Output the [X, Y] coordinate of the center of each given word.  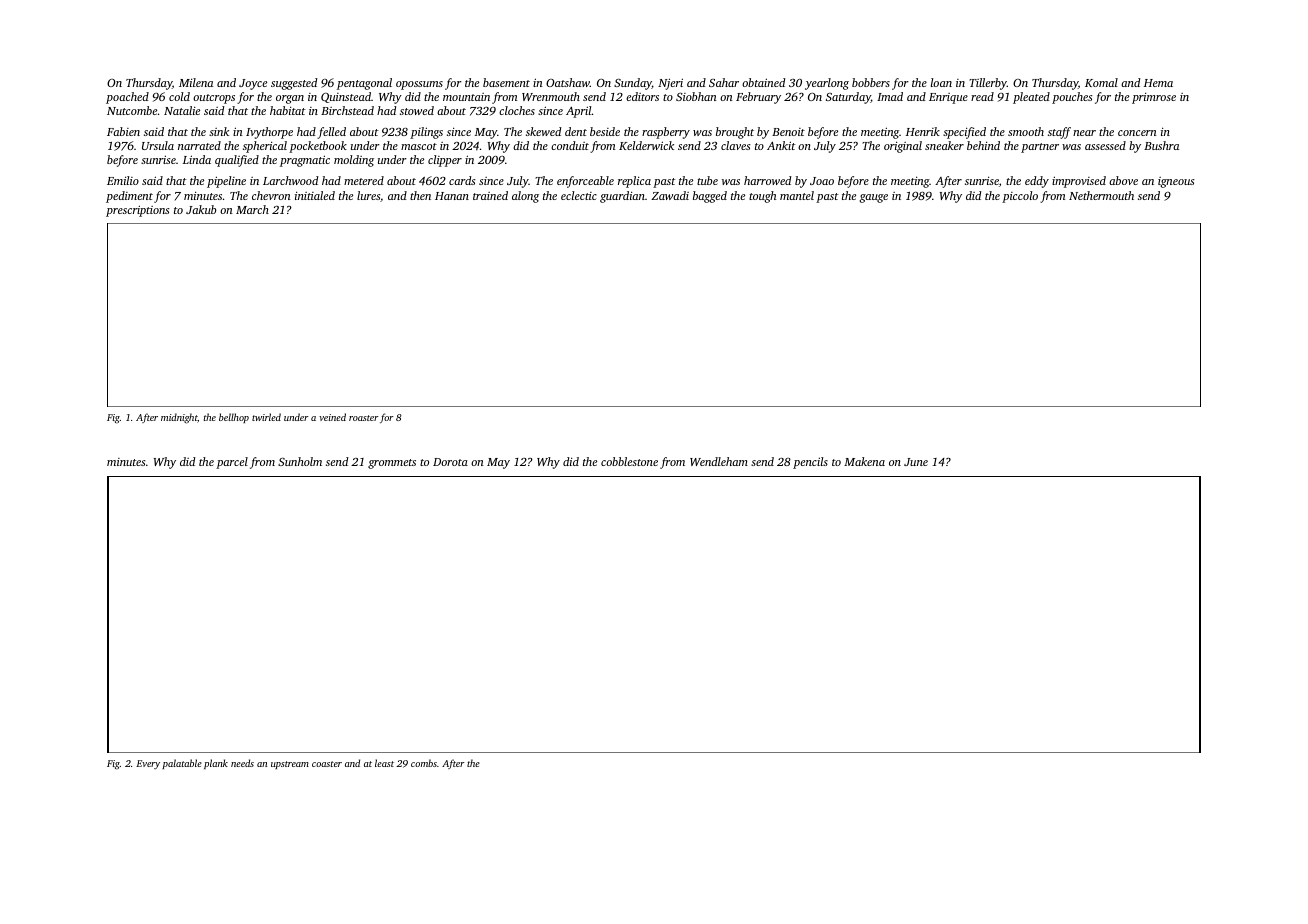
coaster [327, 764]
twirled [266, 417]
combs [424, 763]
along [525, 197]
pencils [810, 463]
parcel [232, 463]
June [916, 462]
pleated [1031, 98]
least [384, 763]
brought [735, 133]
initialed [315, 195]
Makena [864, 461]
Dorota [450, 462]
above [1123, 180]
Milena [196, 82]
